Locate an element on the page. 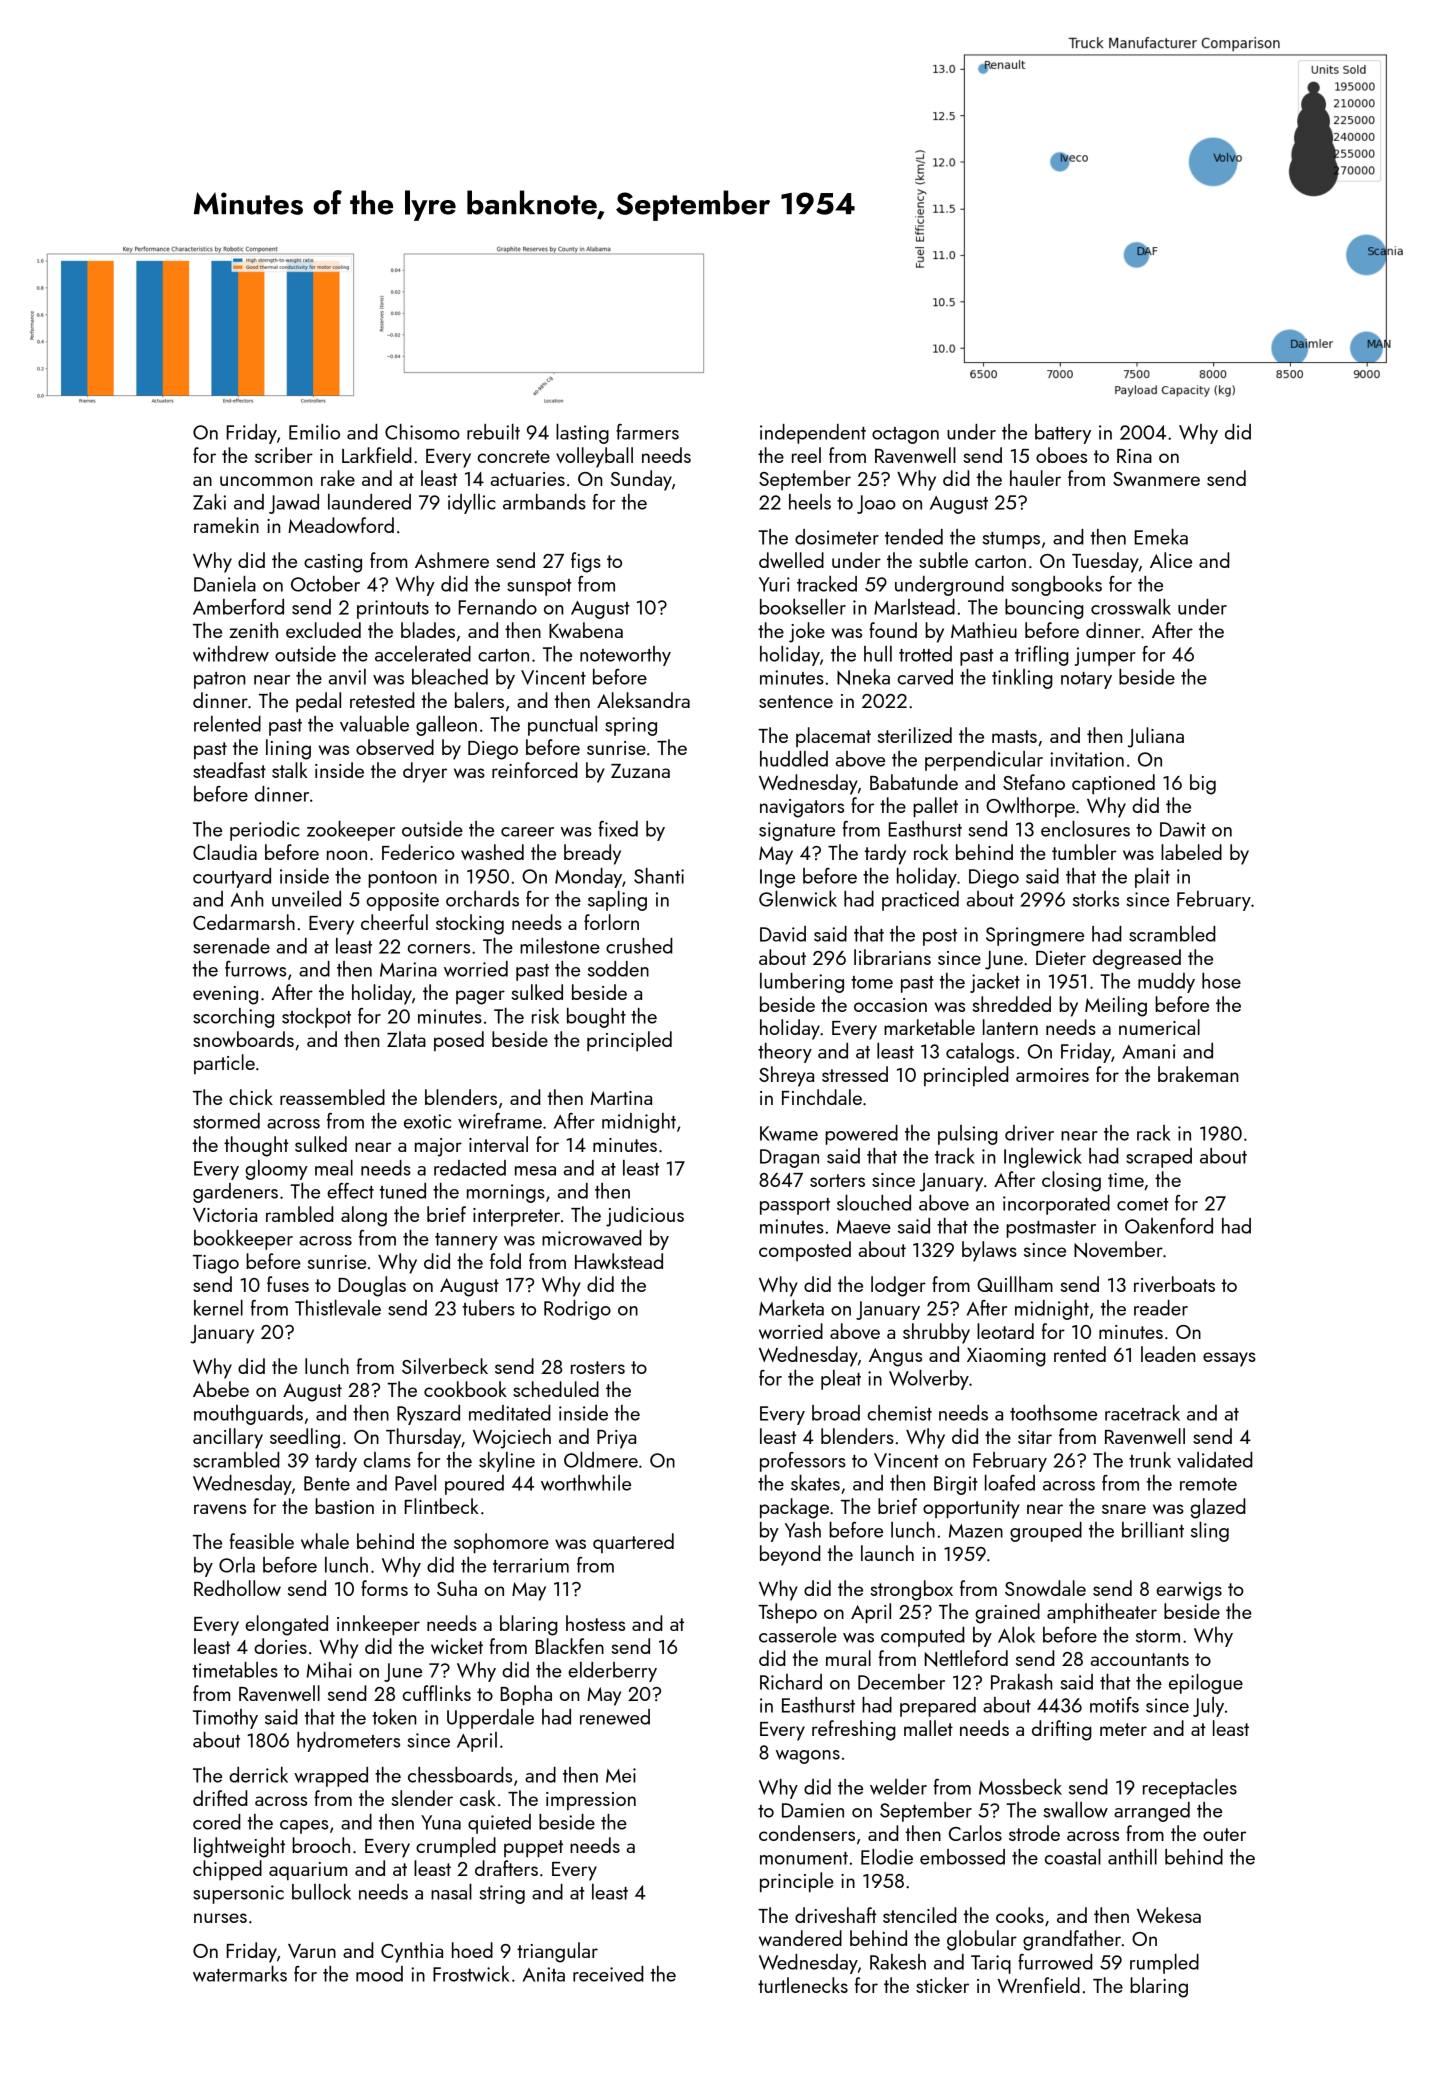 The image size is (1450, 2100). Kwabena is located at coordinates (586, 630).
